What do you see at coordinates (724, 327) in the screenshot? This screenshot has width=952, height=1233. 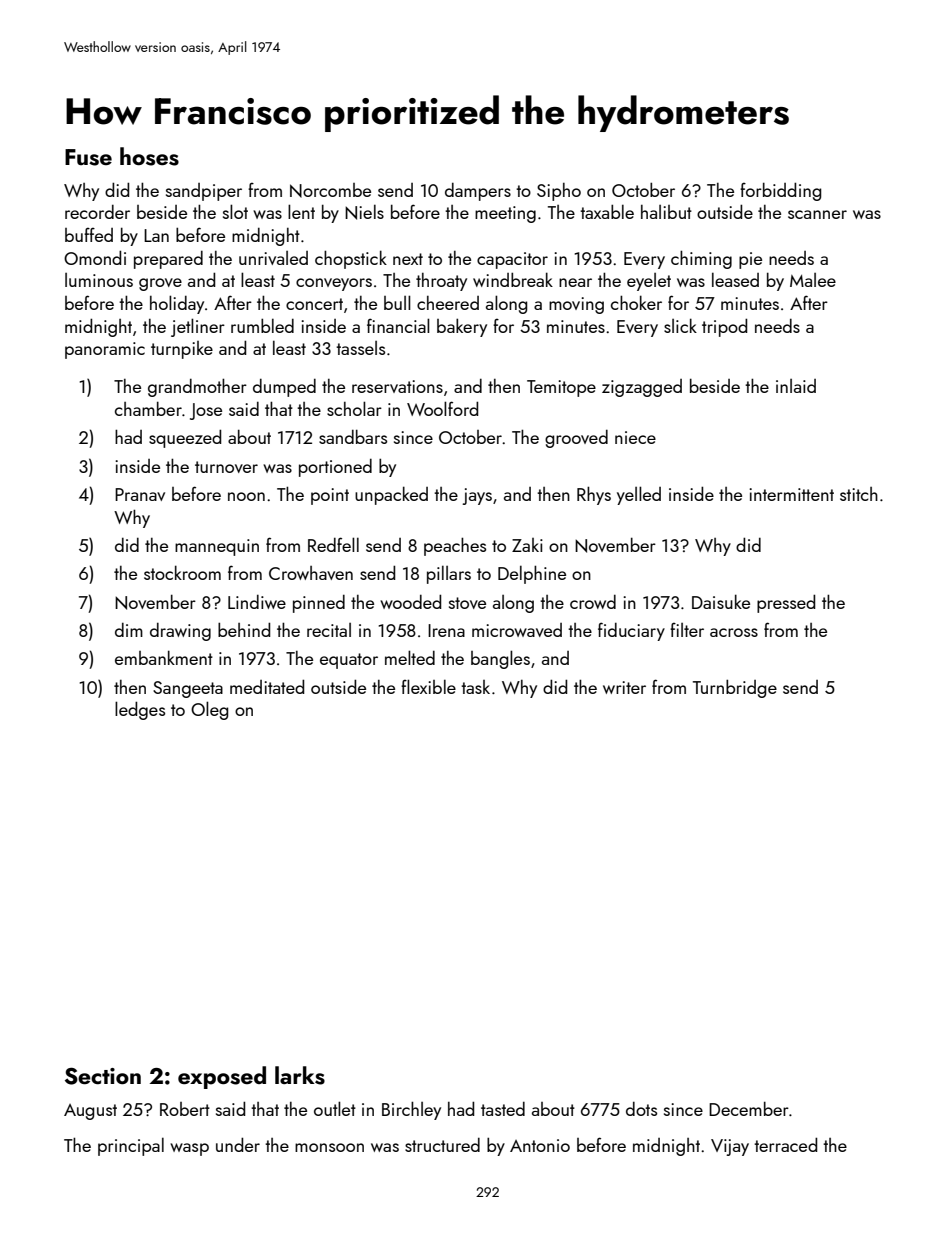 I see `tripod` at bounding box center [724, 327].
